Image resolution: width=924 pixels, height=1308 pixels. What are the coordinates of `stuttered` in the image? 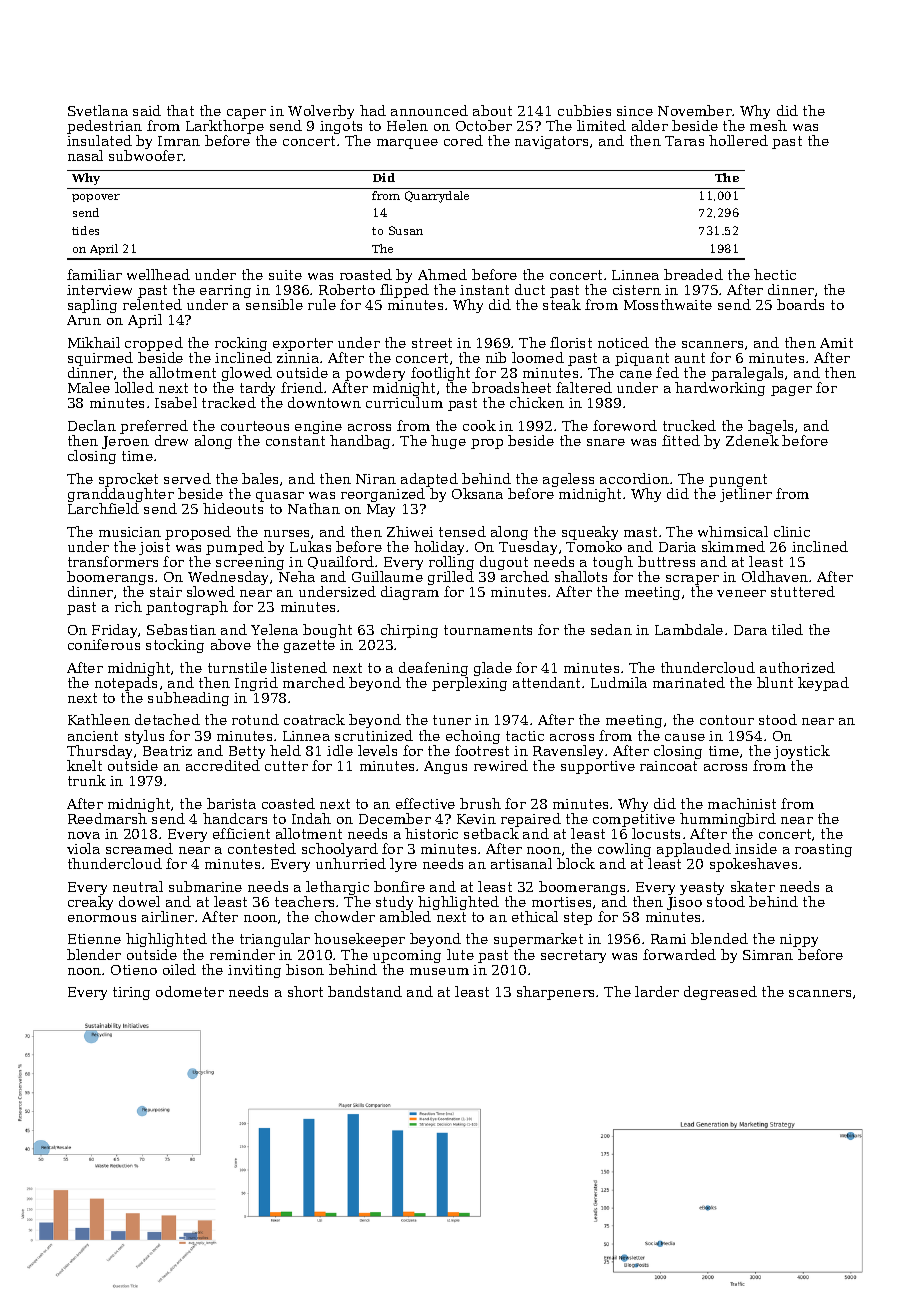 It's located at (803, 591).
